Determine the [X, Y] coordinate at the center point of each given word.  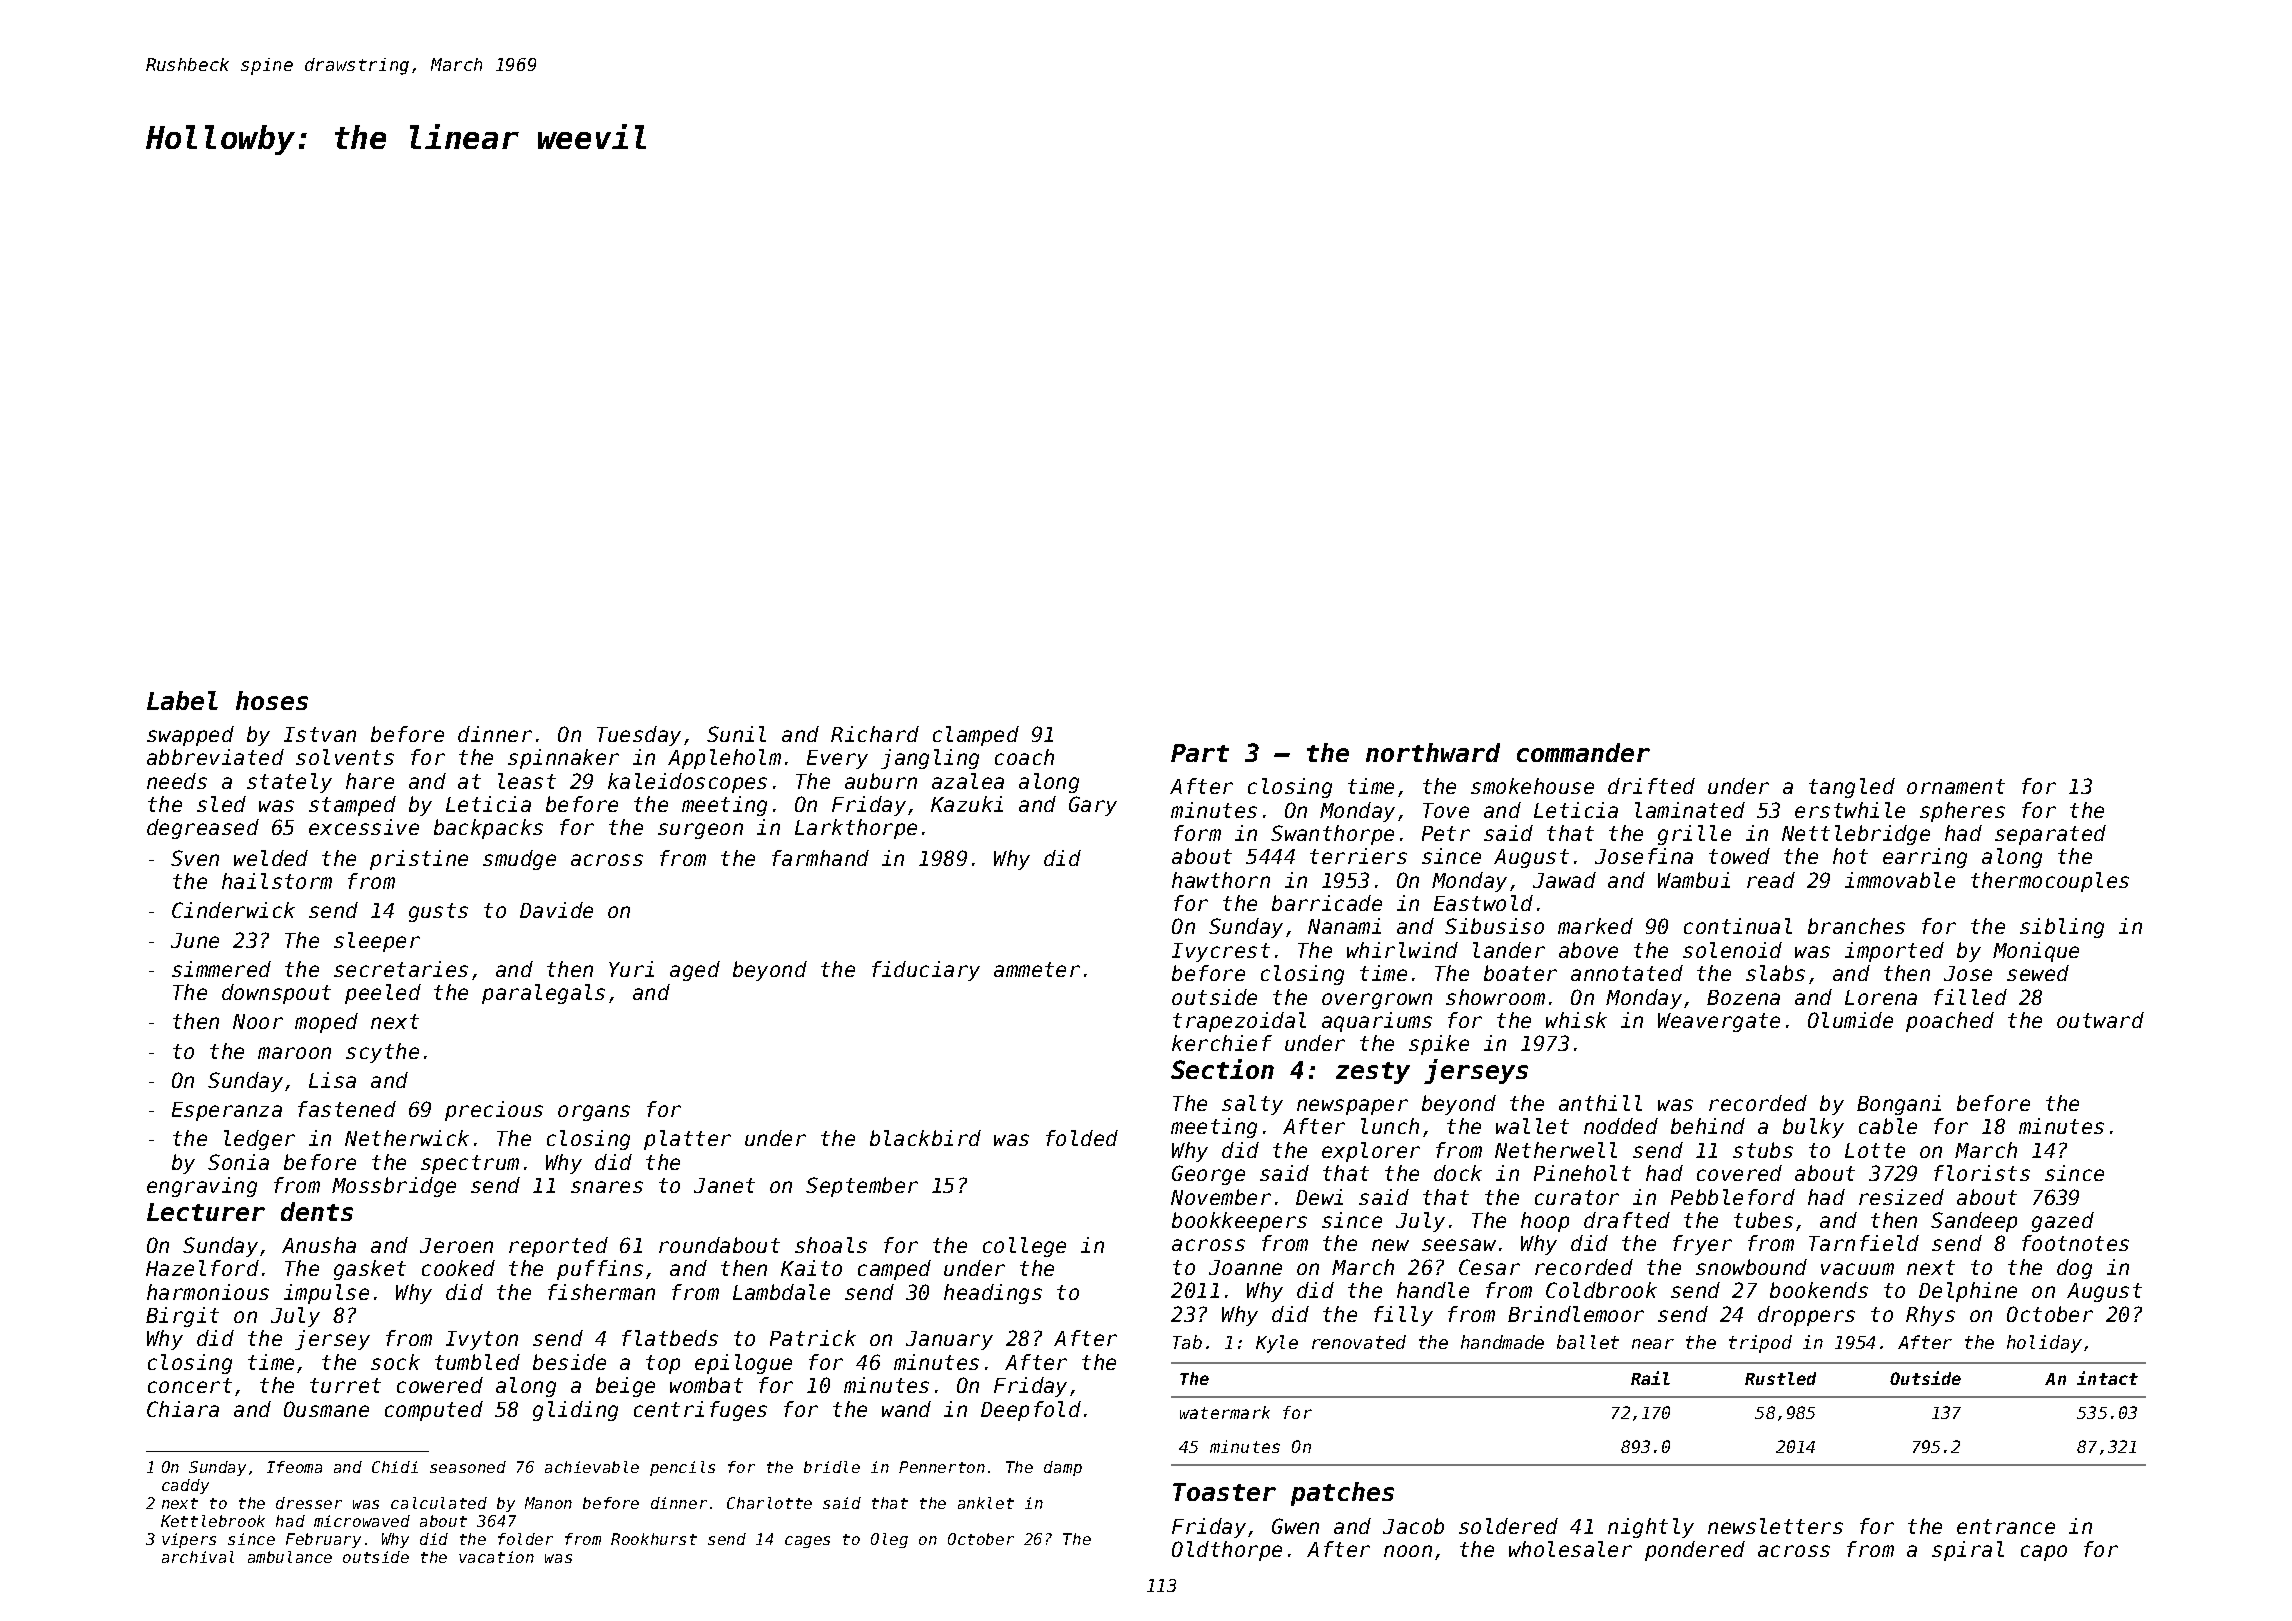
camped [894, 1270]
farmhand [820, 858]
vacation [496, 1557]
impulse [326, 1294]
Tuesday [639, 736]
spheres [1962, 812]
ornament [1956, 786]
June [195, 940]
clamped [976, 736]
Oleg [889, 1540]
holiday [2044, 1344]
